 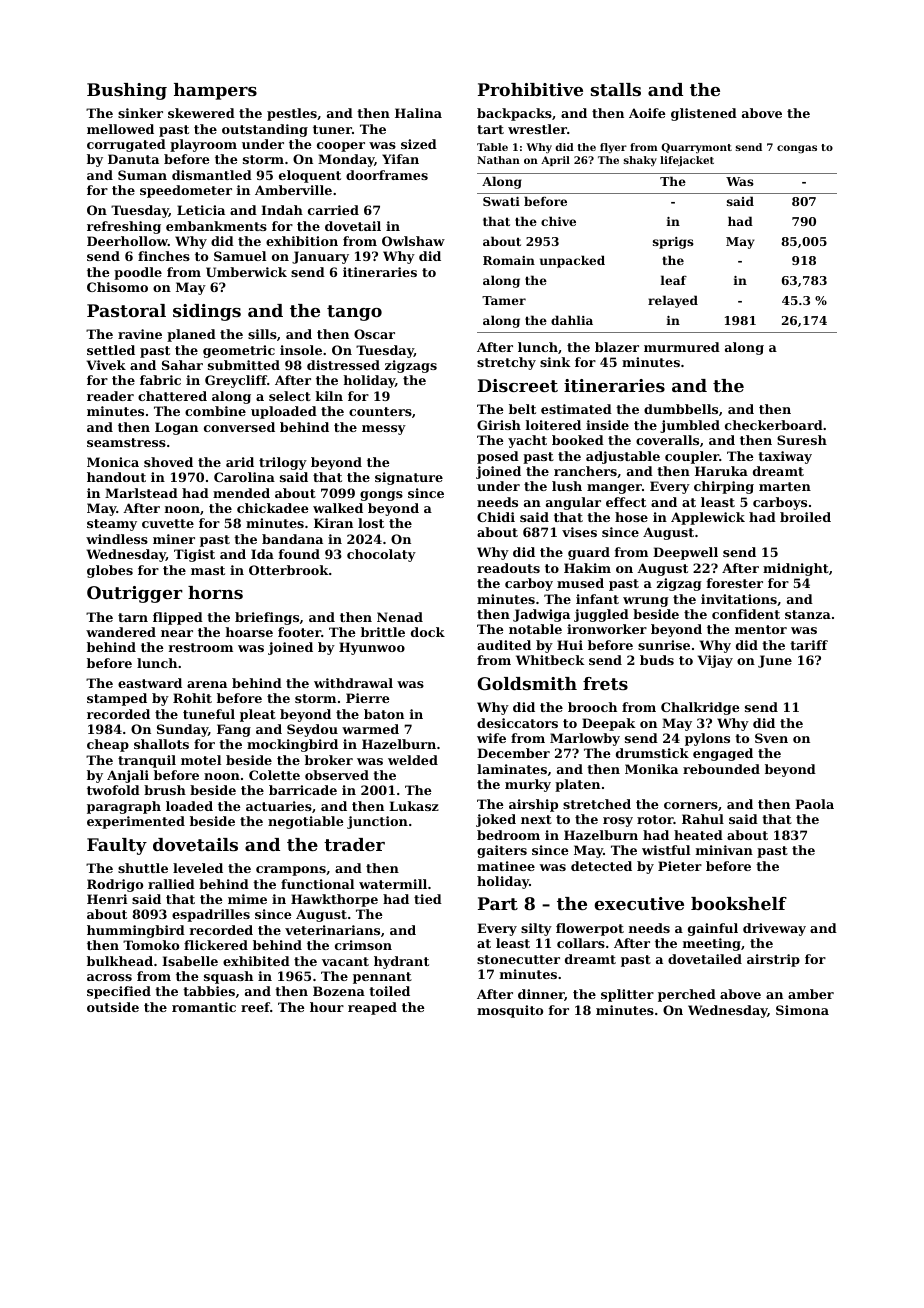 What do you see at coordinates (674, 280) in the image?
I see `leaf` at bounding box center [674, 280].
